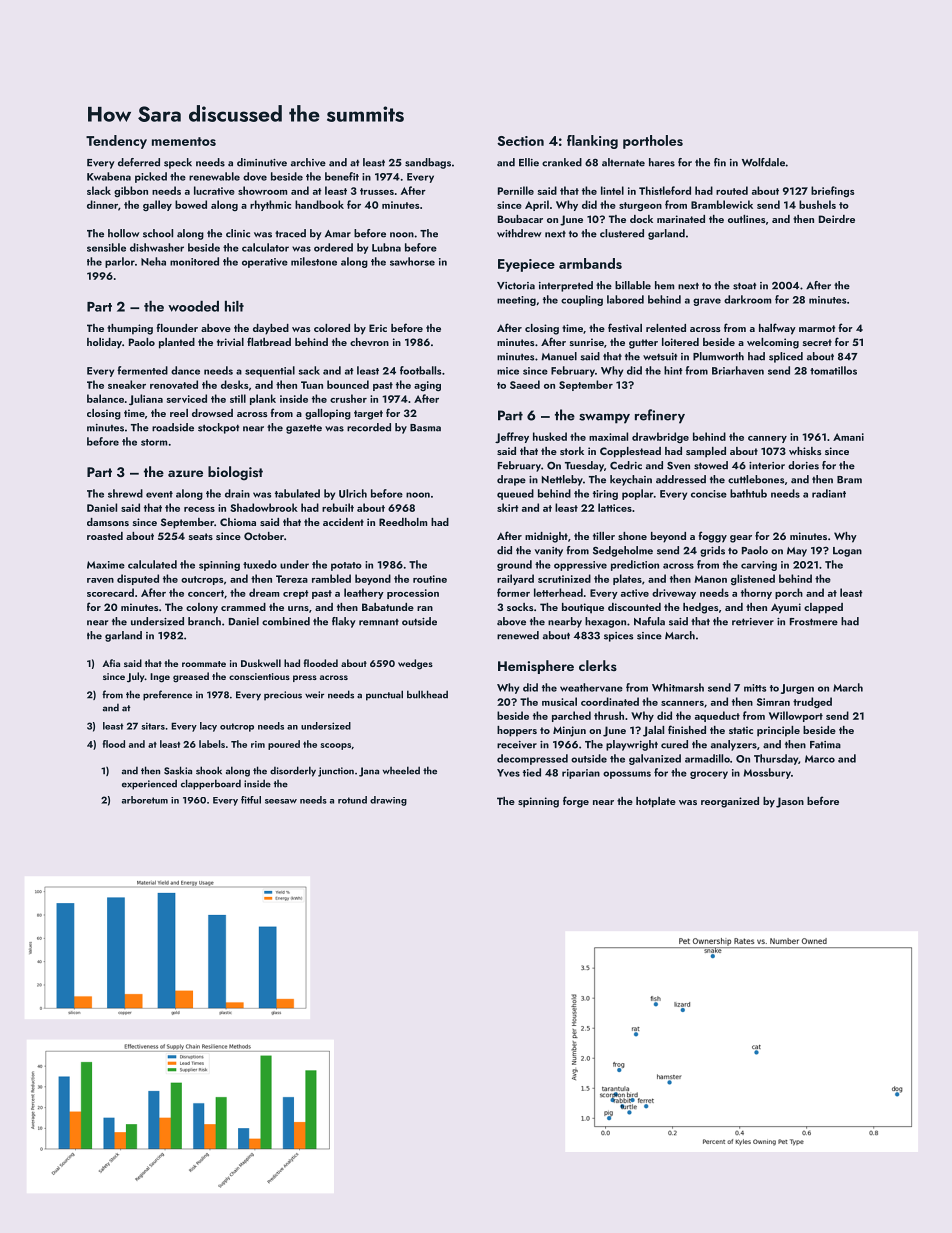 This screenshot has height=1233, width=952. What do you see at coordinates (130, 329) in the screenshot?
I see `thumping` at bounding box center [130, 329].
